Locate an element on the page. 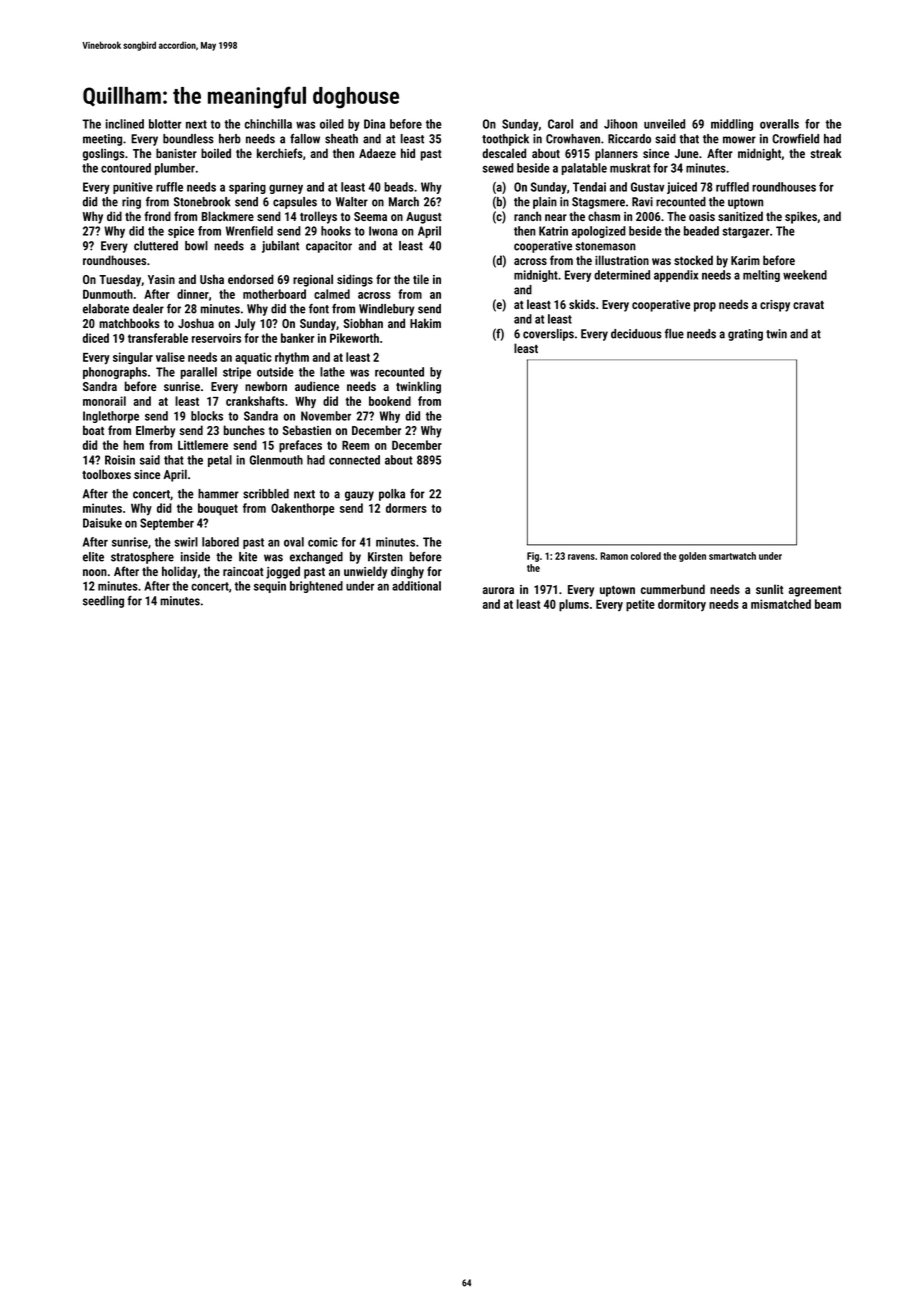  seedling is located at coordinates (103, 602).
